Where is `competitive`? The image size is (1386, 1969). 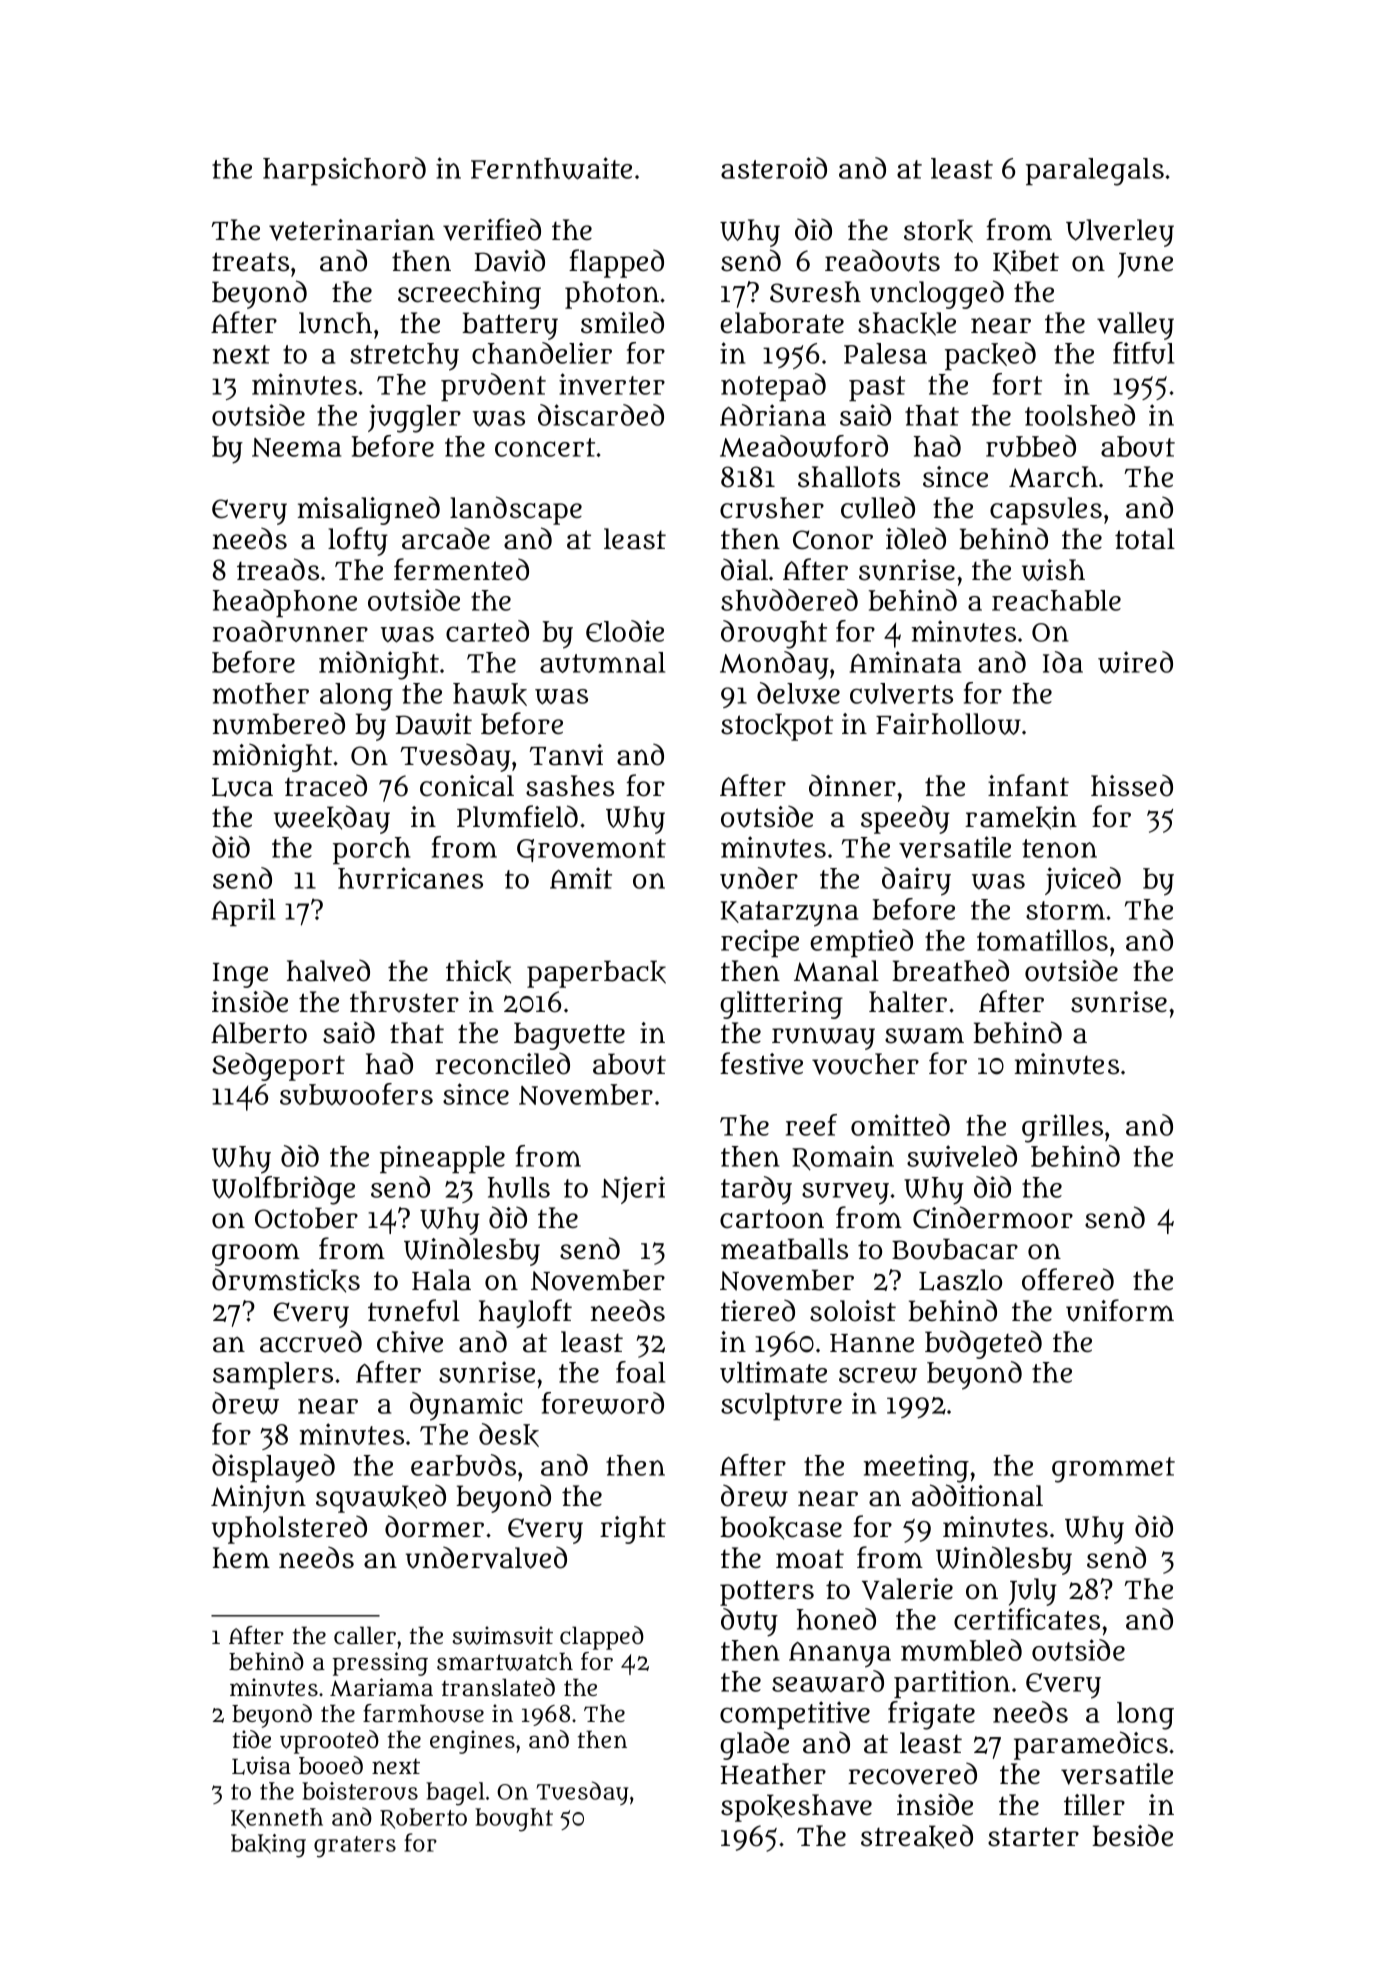
competitive is located at coordinates (795, 1715).
